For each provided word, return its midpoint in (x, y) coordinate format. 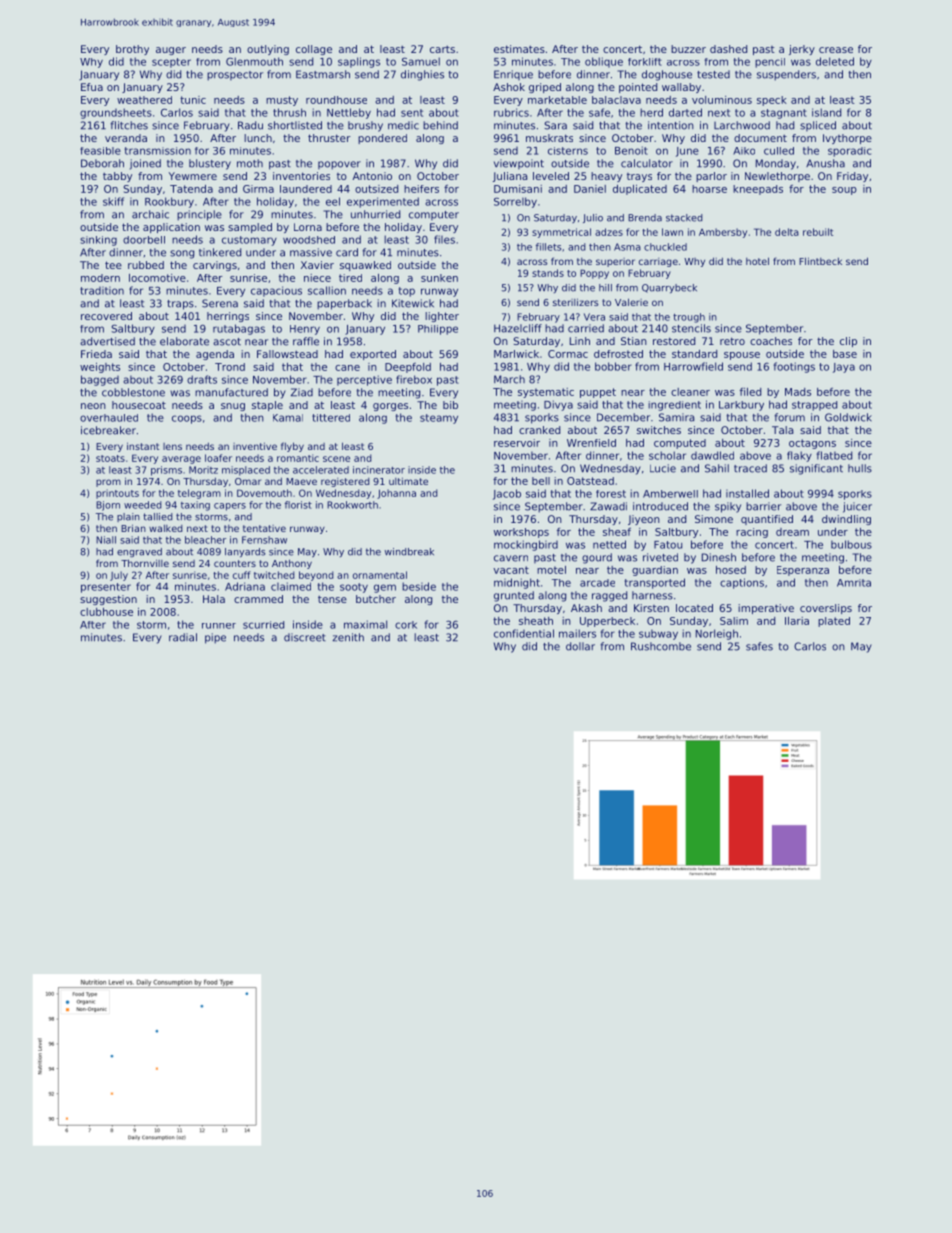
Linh (580, 341)
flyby (292, 447)
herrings (228, 317)
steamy (439, 419)
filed (750, 392)
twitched (274, 575)
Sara (555, 125)
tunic (193, 100)
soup (844, 191)
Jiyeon (644, 520)
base (845, 354)
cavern (511, 558)
